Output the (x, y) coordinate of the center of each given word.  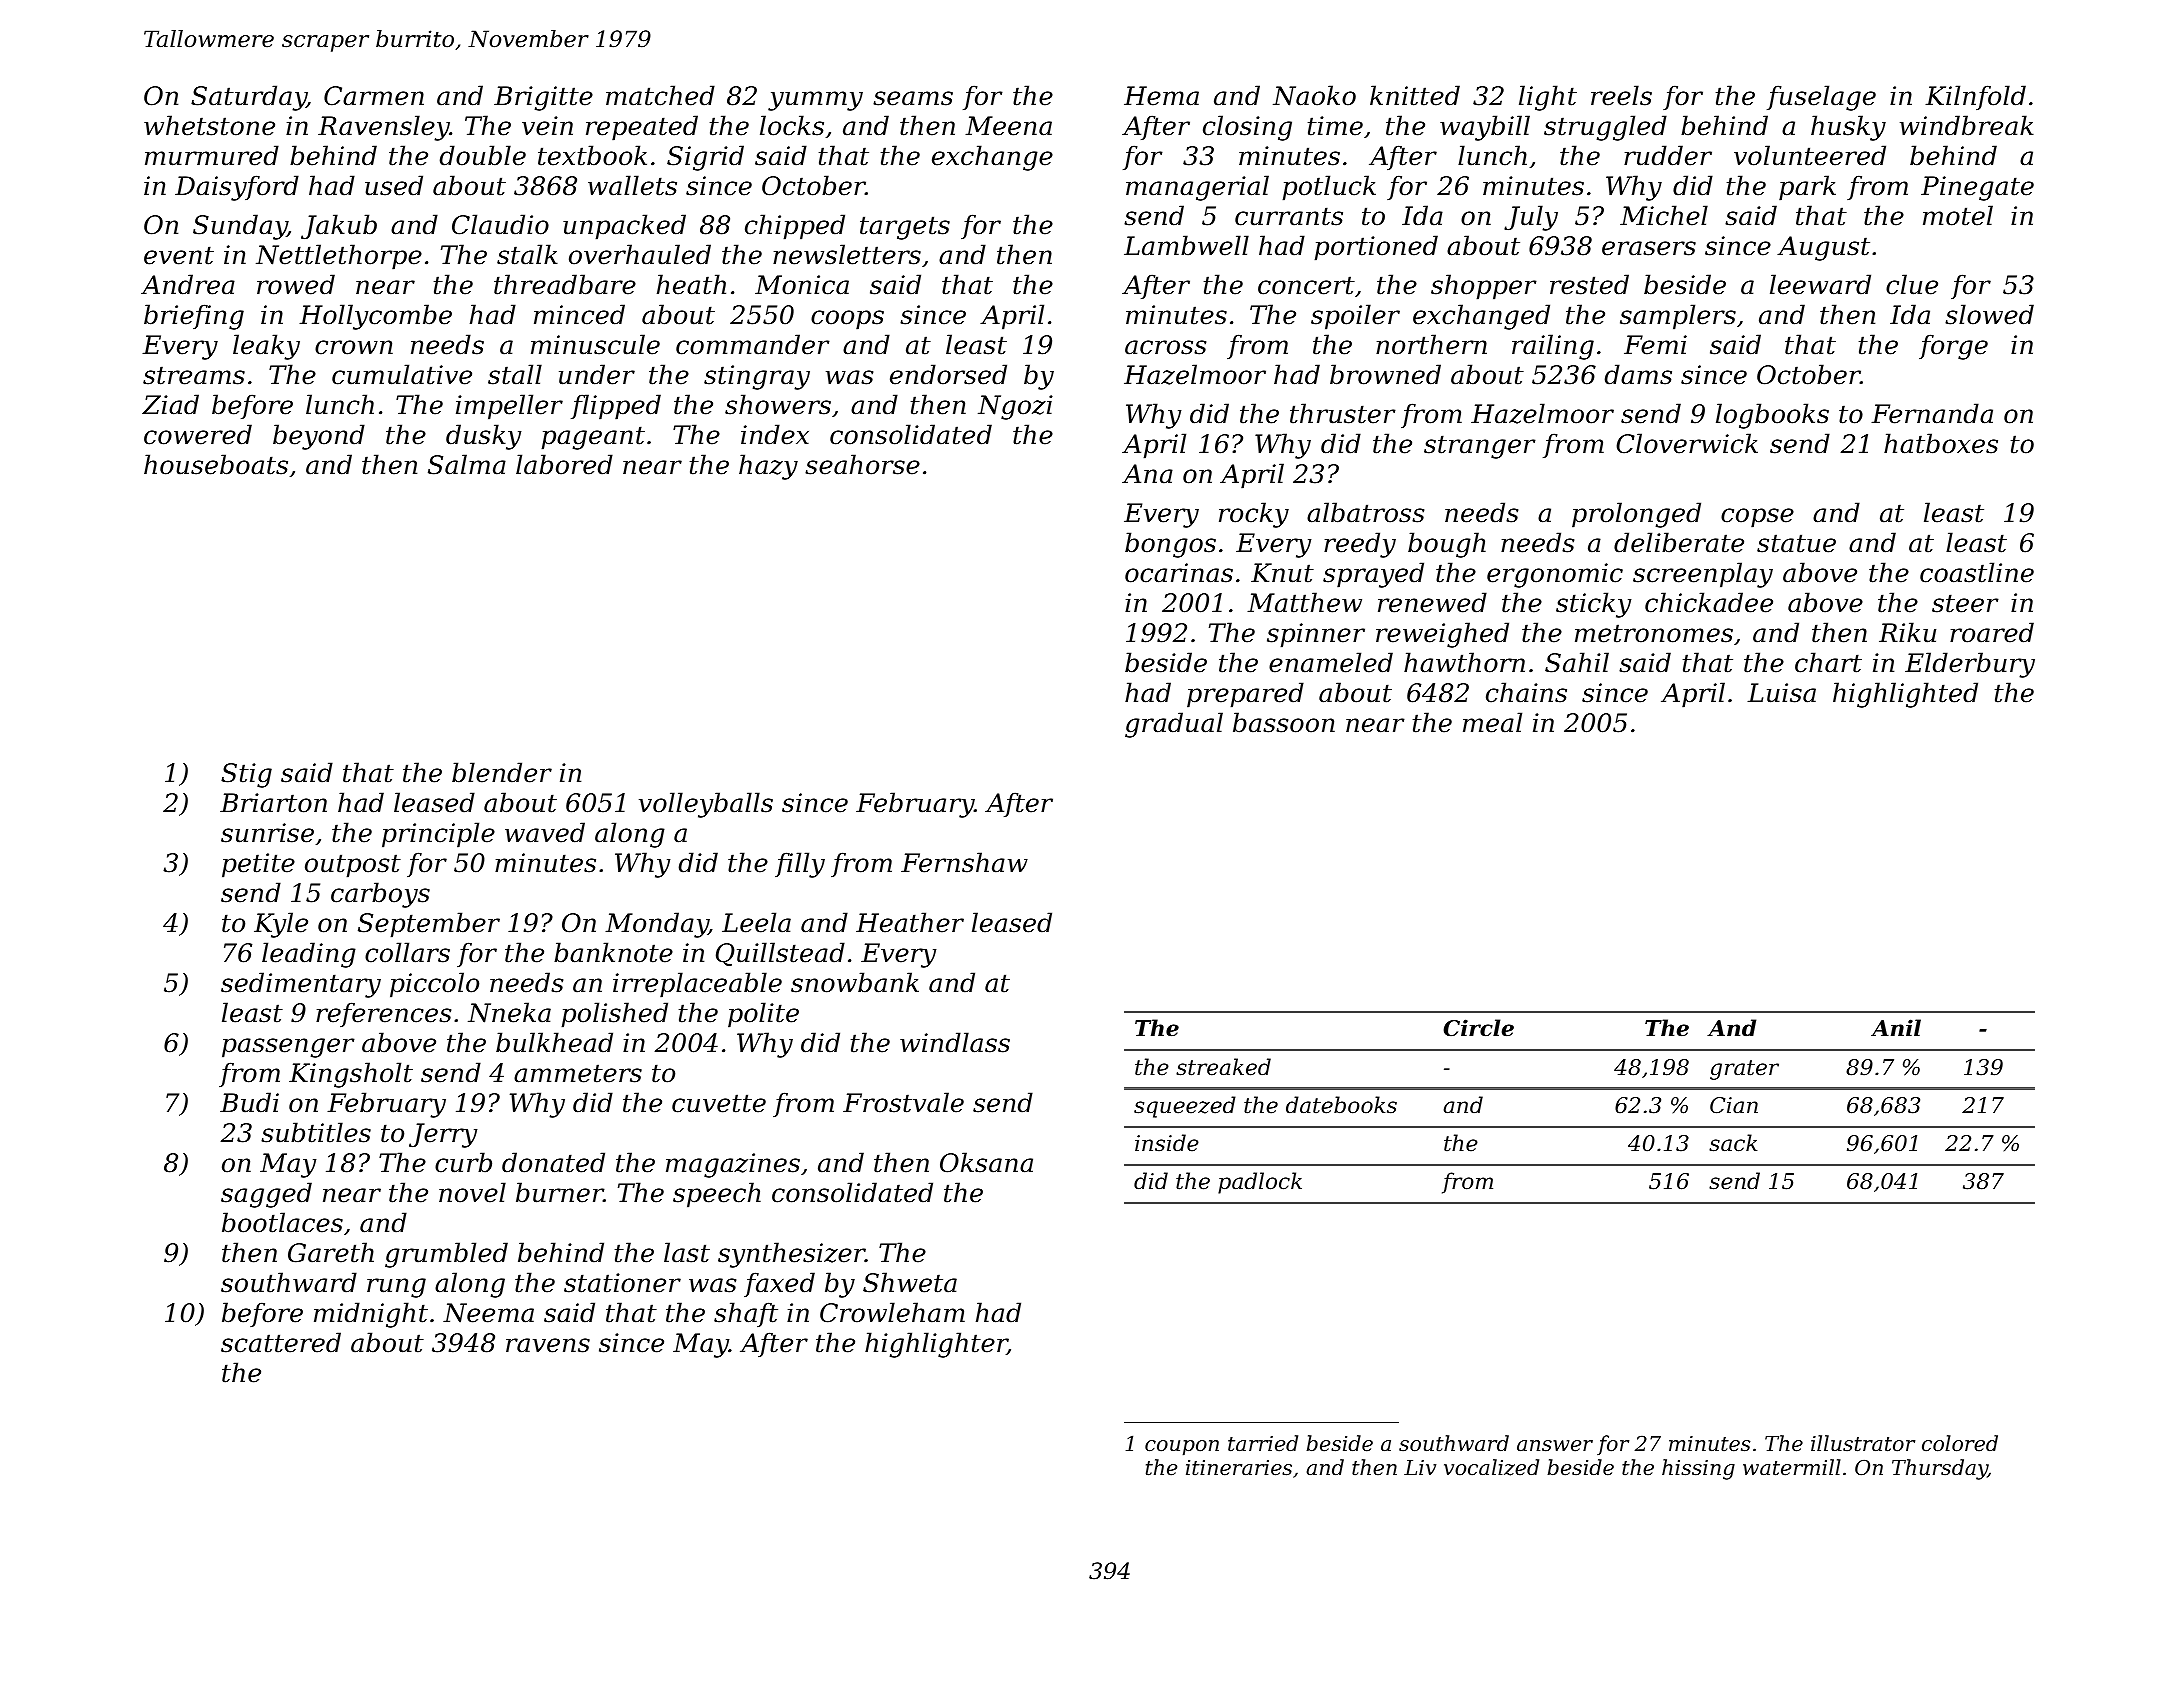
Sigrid (705, 158)
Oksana (986, 1162)
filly (800, 865)
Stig (246, 775)
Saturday (249, 98)
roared (1992, 632)
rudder (1668, 155)
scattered (281, 1342)
